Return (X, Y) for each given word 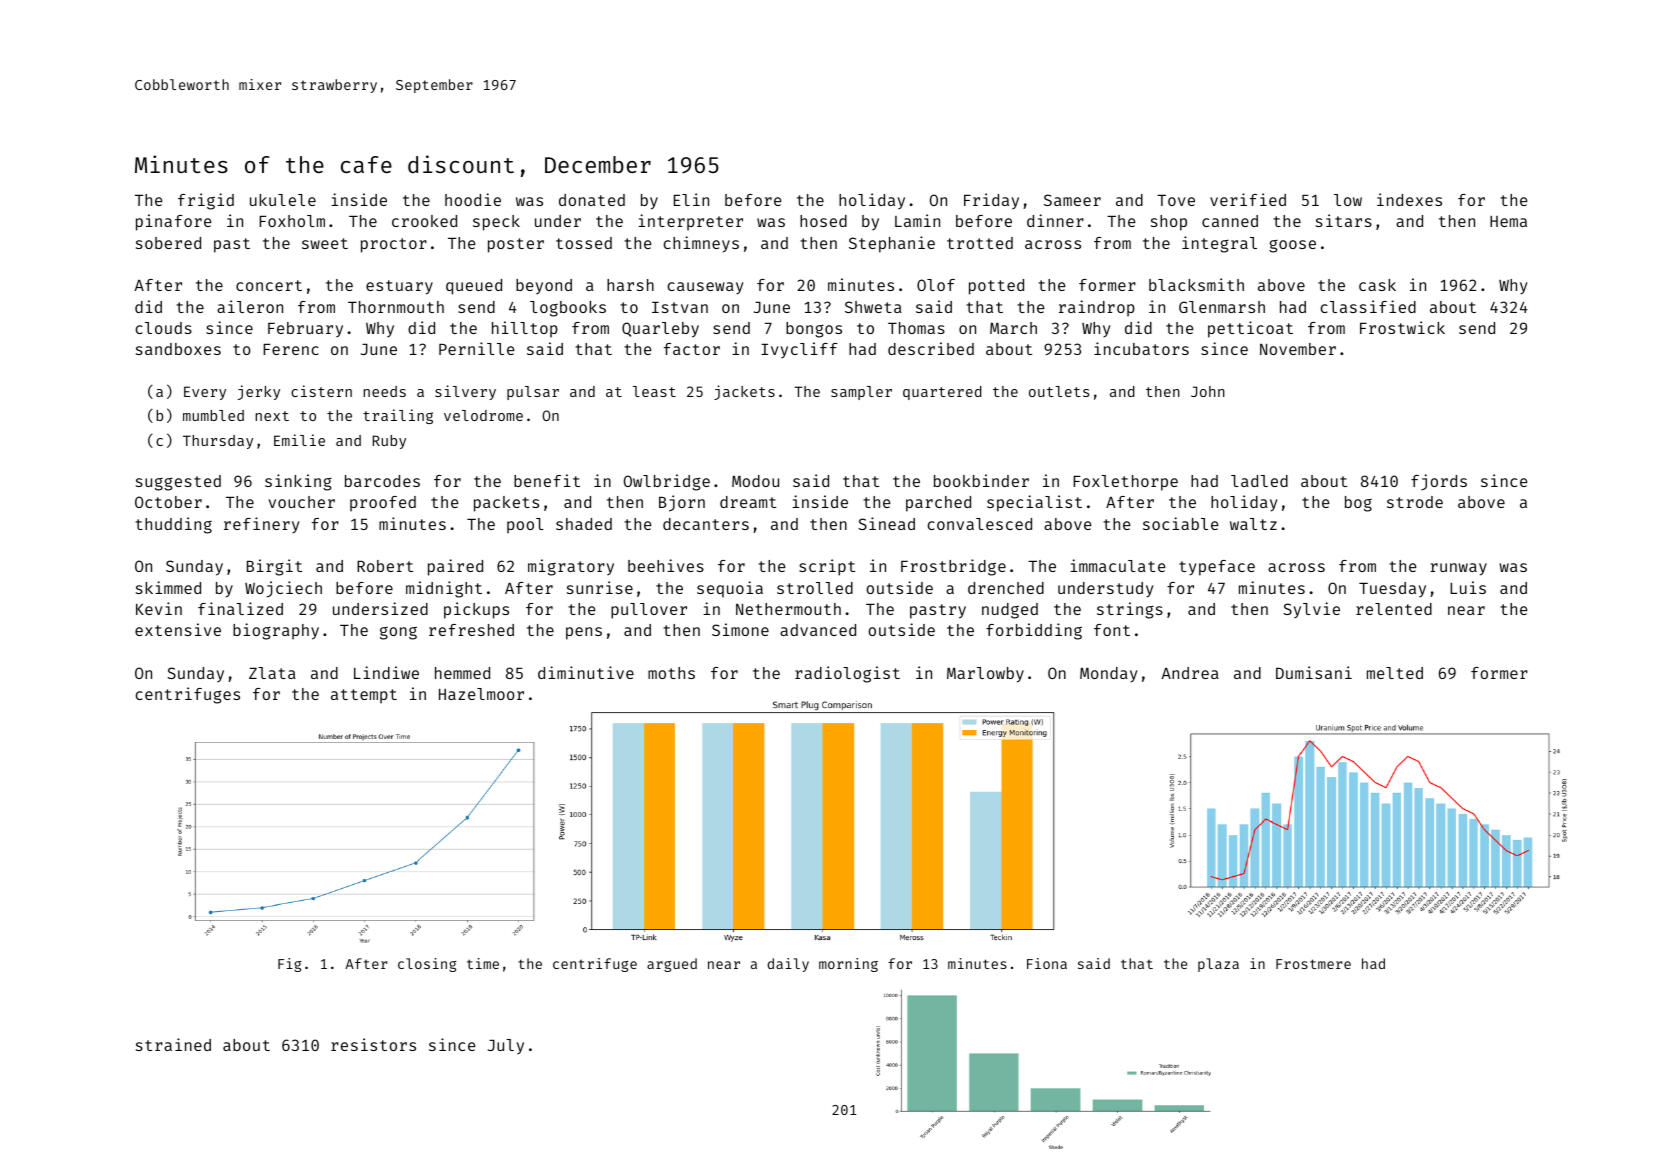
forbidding (1034, 631)
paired (455, 567)
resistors (373, 1044)
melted (1395, 673)
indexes (1409, 199)
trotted (980, 243)
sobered (168, 243)
